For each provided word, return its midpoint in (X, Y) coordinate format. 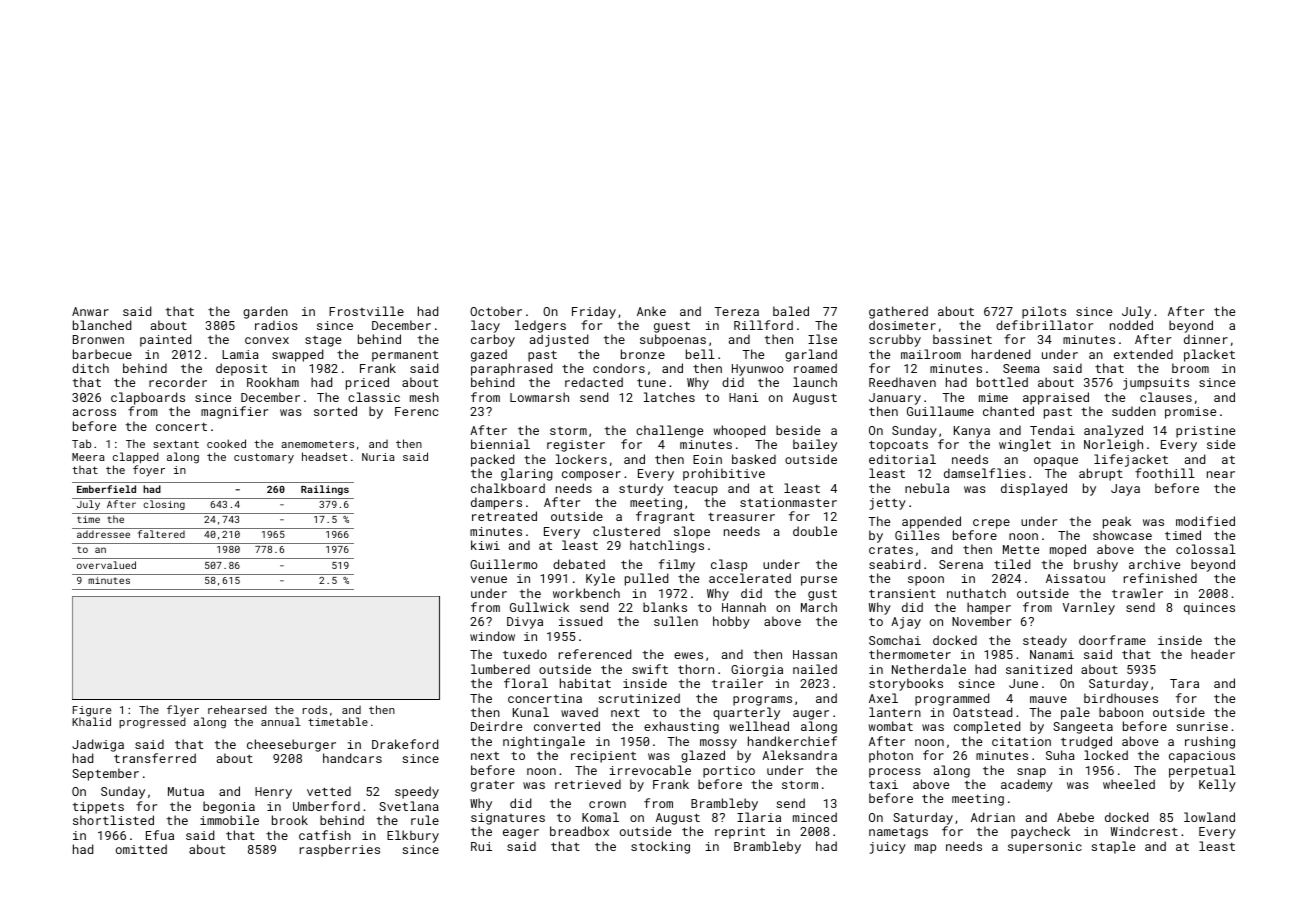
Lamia (240, 354)
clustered (626, 531)
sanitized (1039, 669)
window (492, 636)
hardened (1001, 354)
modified (1205, 521)
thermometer (910, 654)
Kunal (531, 712)
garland (811, 355)
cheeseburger (291, 745)
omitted (141, 849)
